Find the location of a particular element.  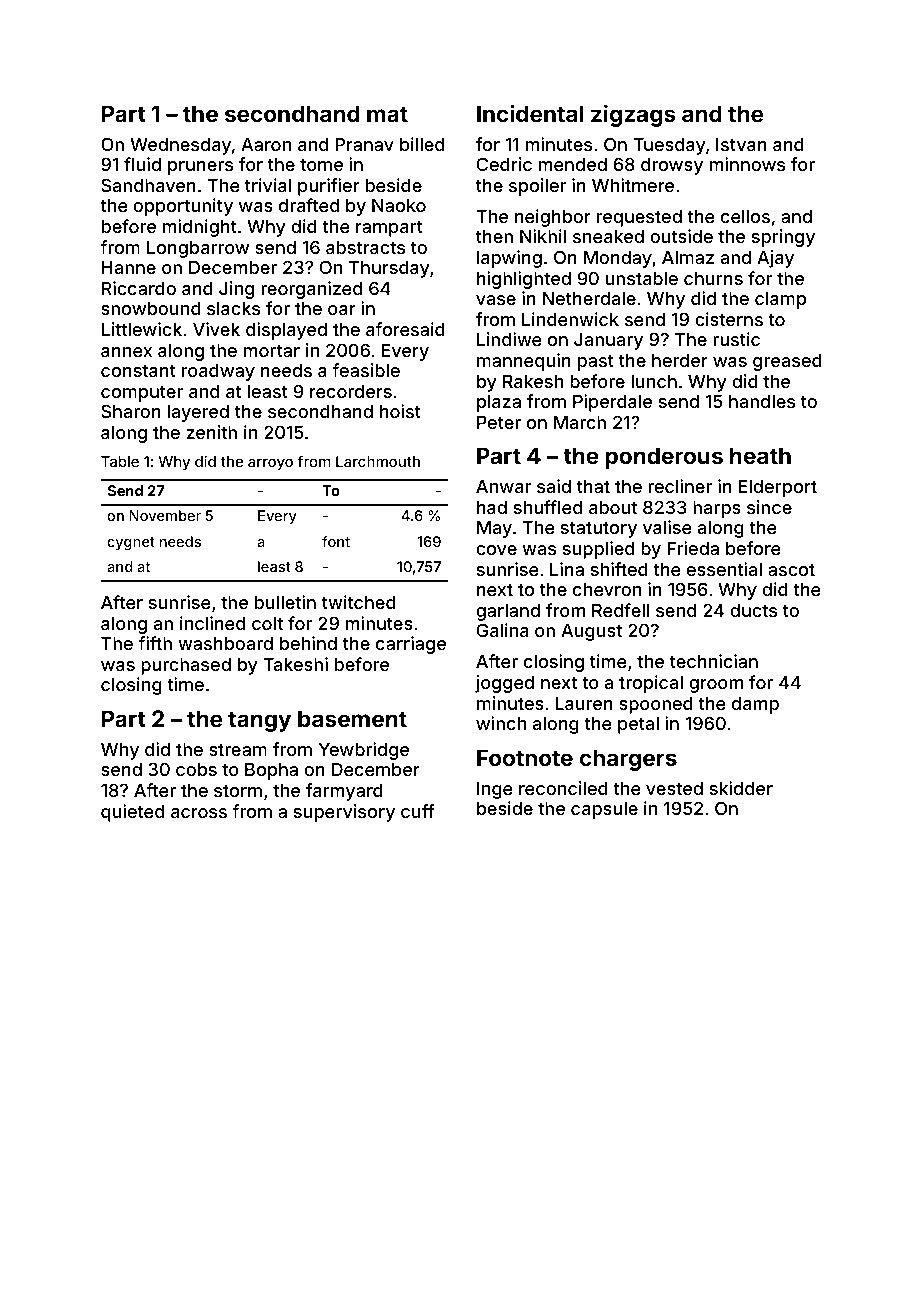

Longbarrow is located at coordinates (198, 249).
